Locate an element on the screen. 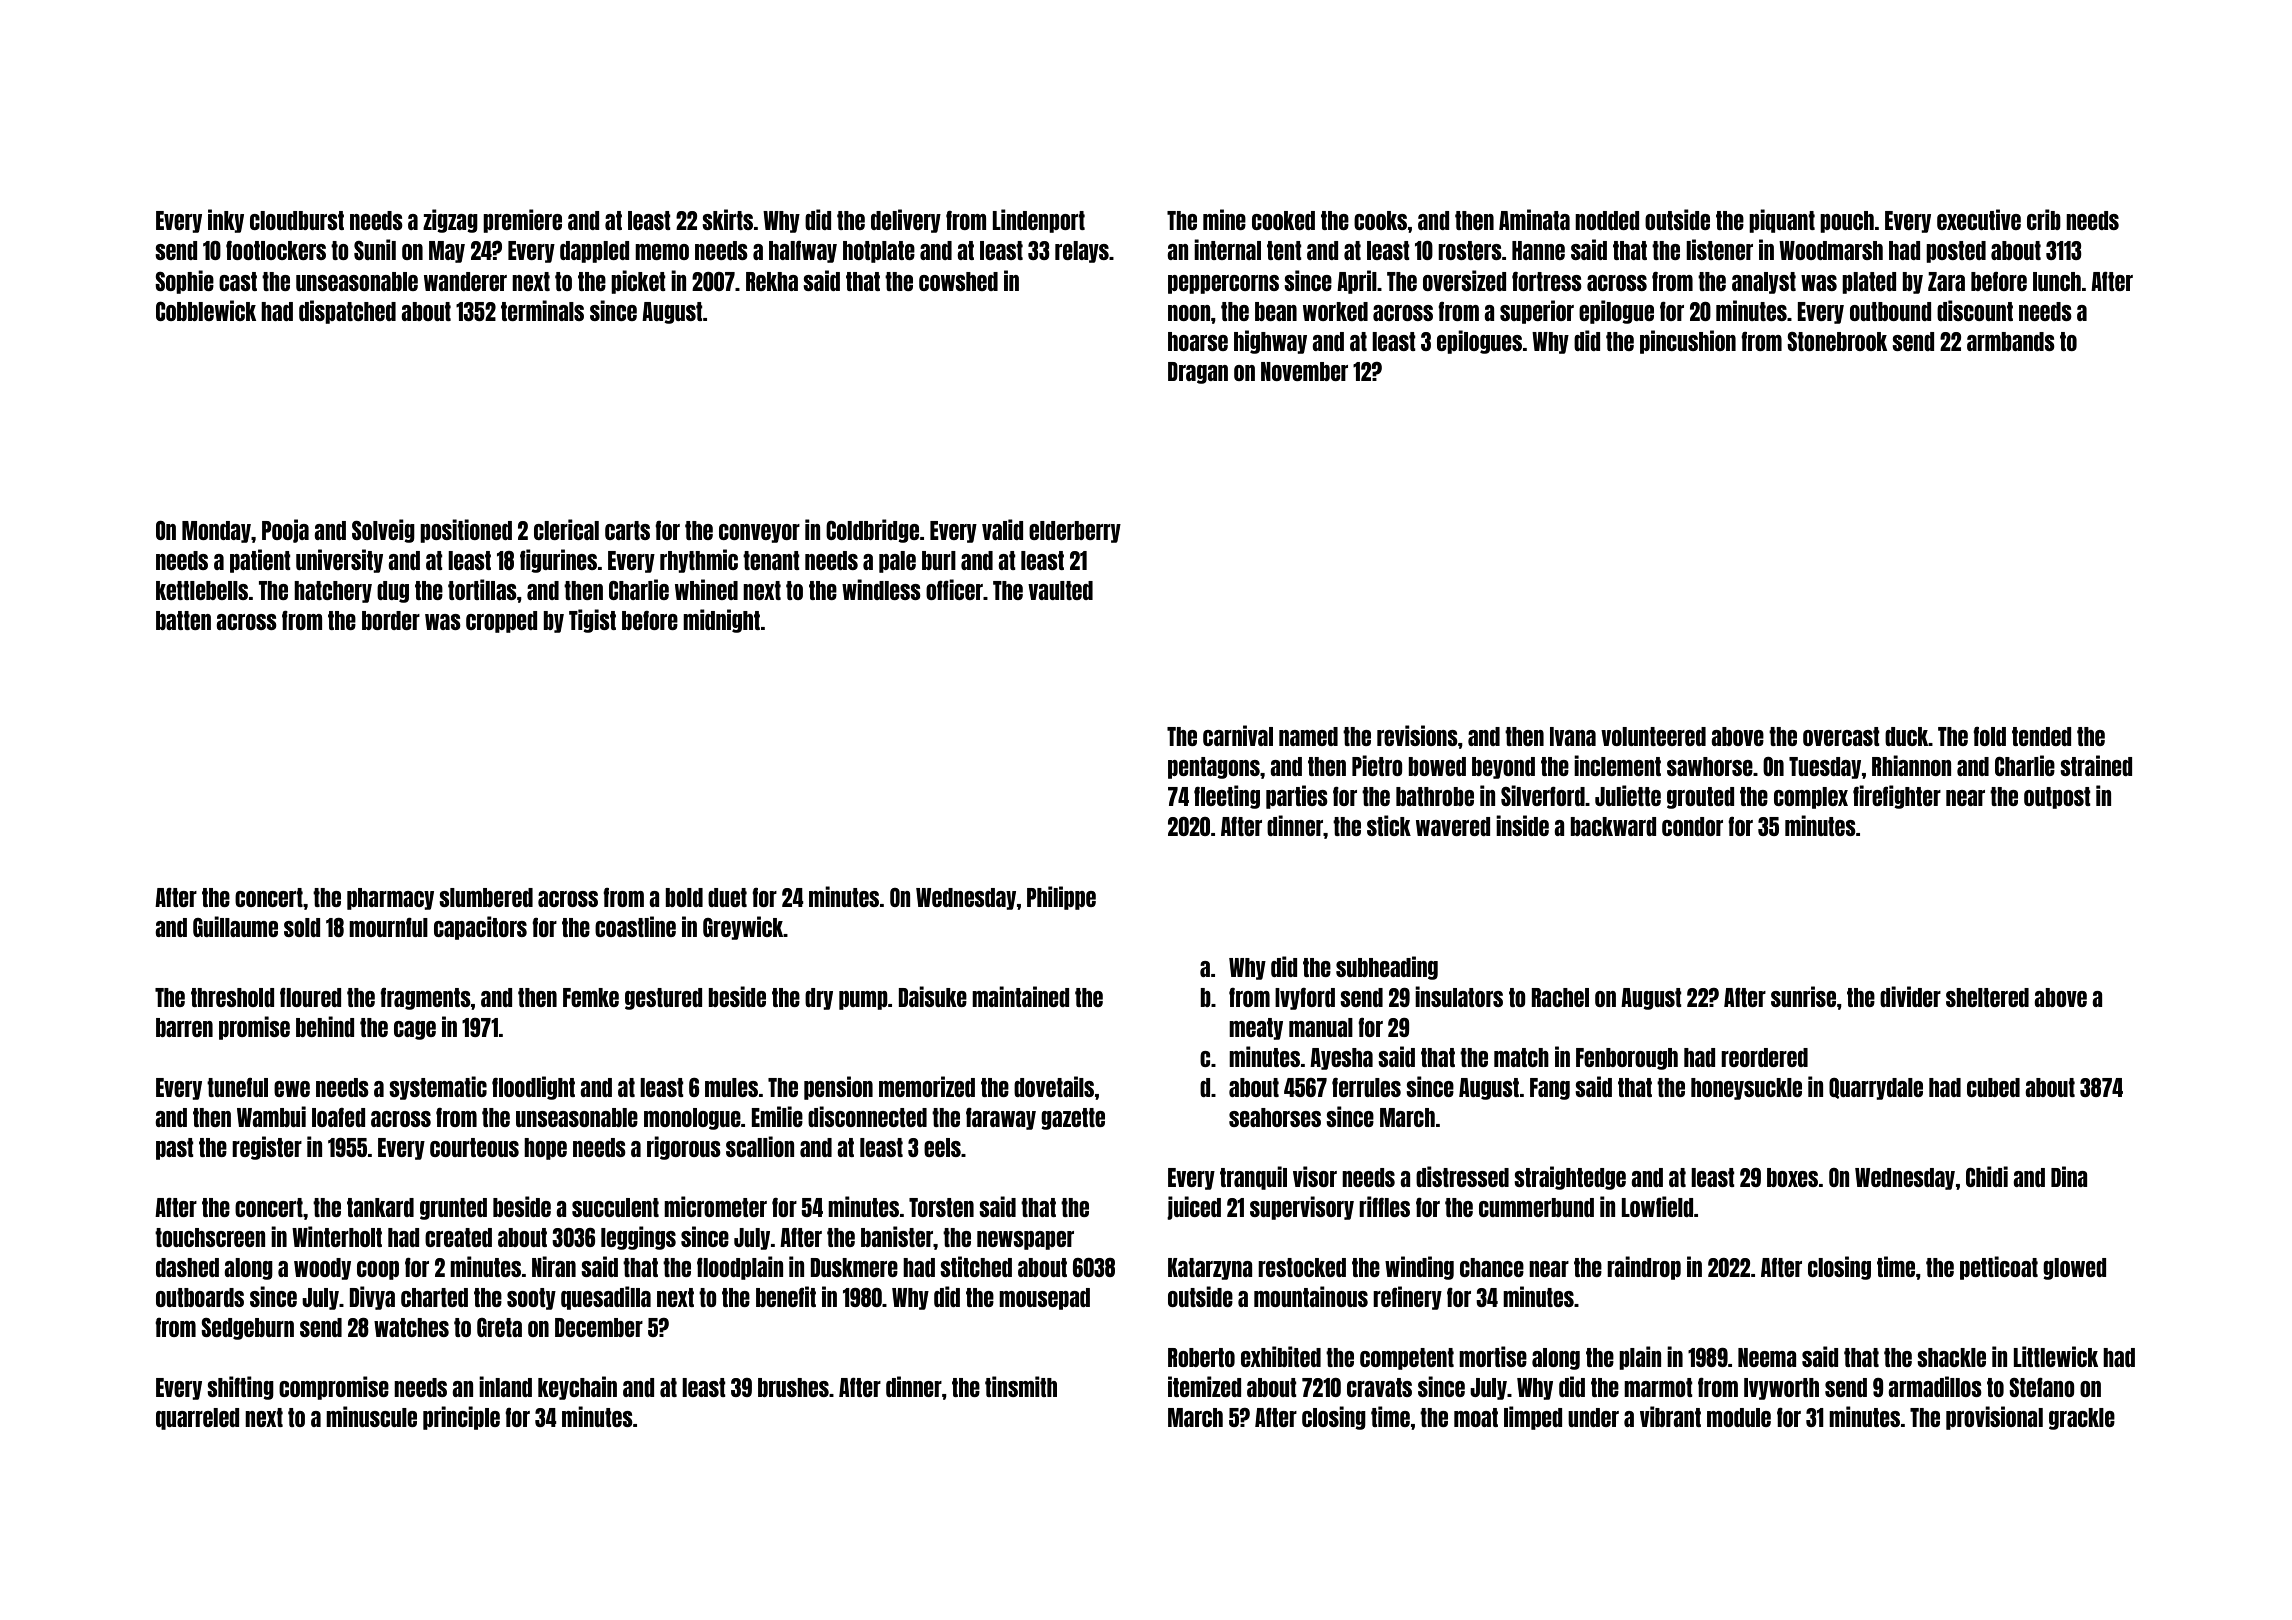 This screenshot has width=2292, height=1620. maintained is located at coordinates (1020, 996).
